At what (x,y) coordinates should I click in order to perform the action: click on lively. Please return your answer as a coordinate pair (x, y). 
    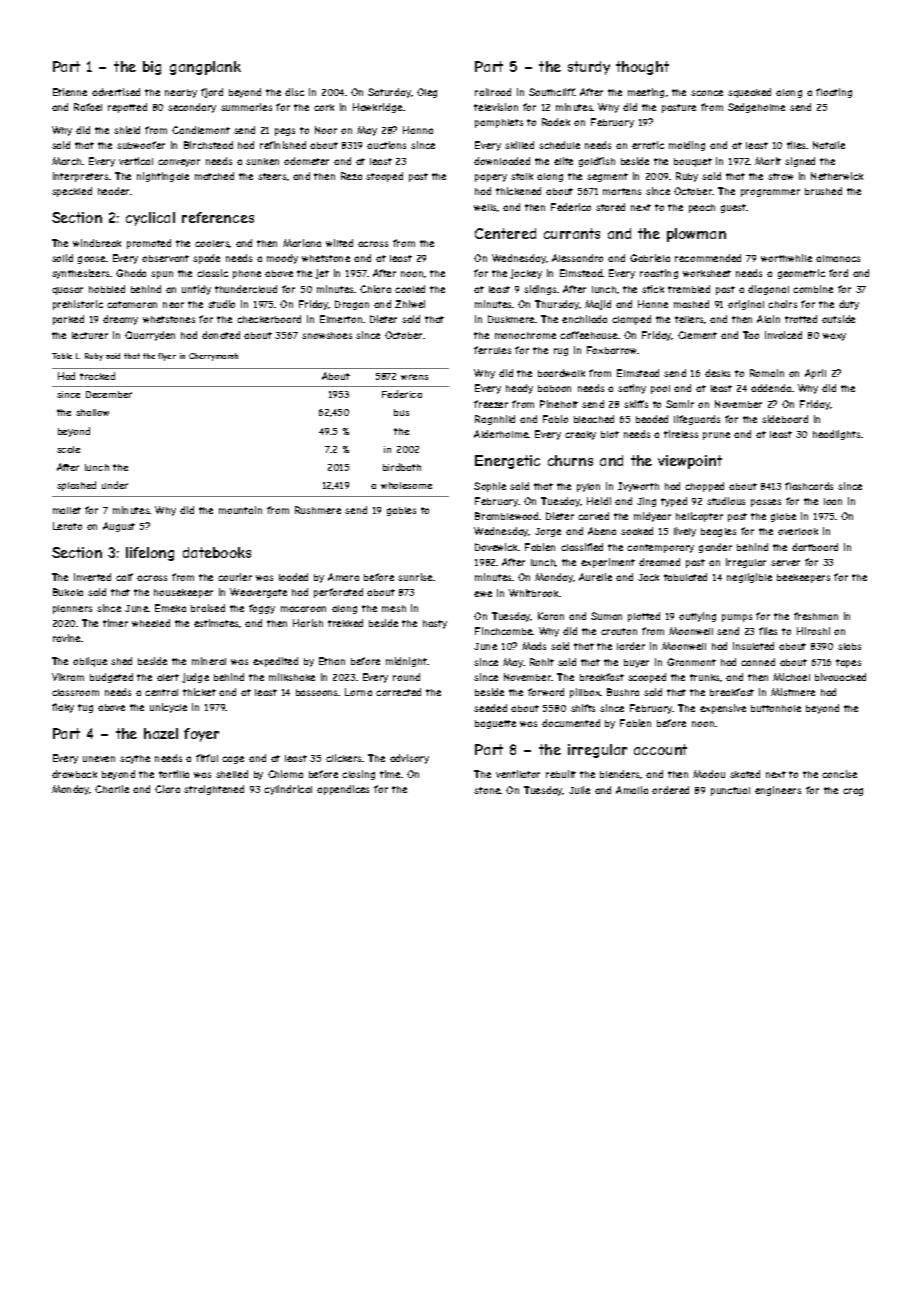
    Looking at the image, I should click on (685, 532).
